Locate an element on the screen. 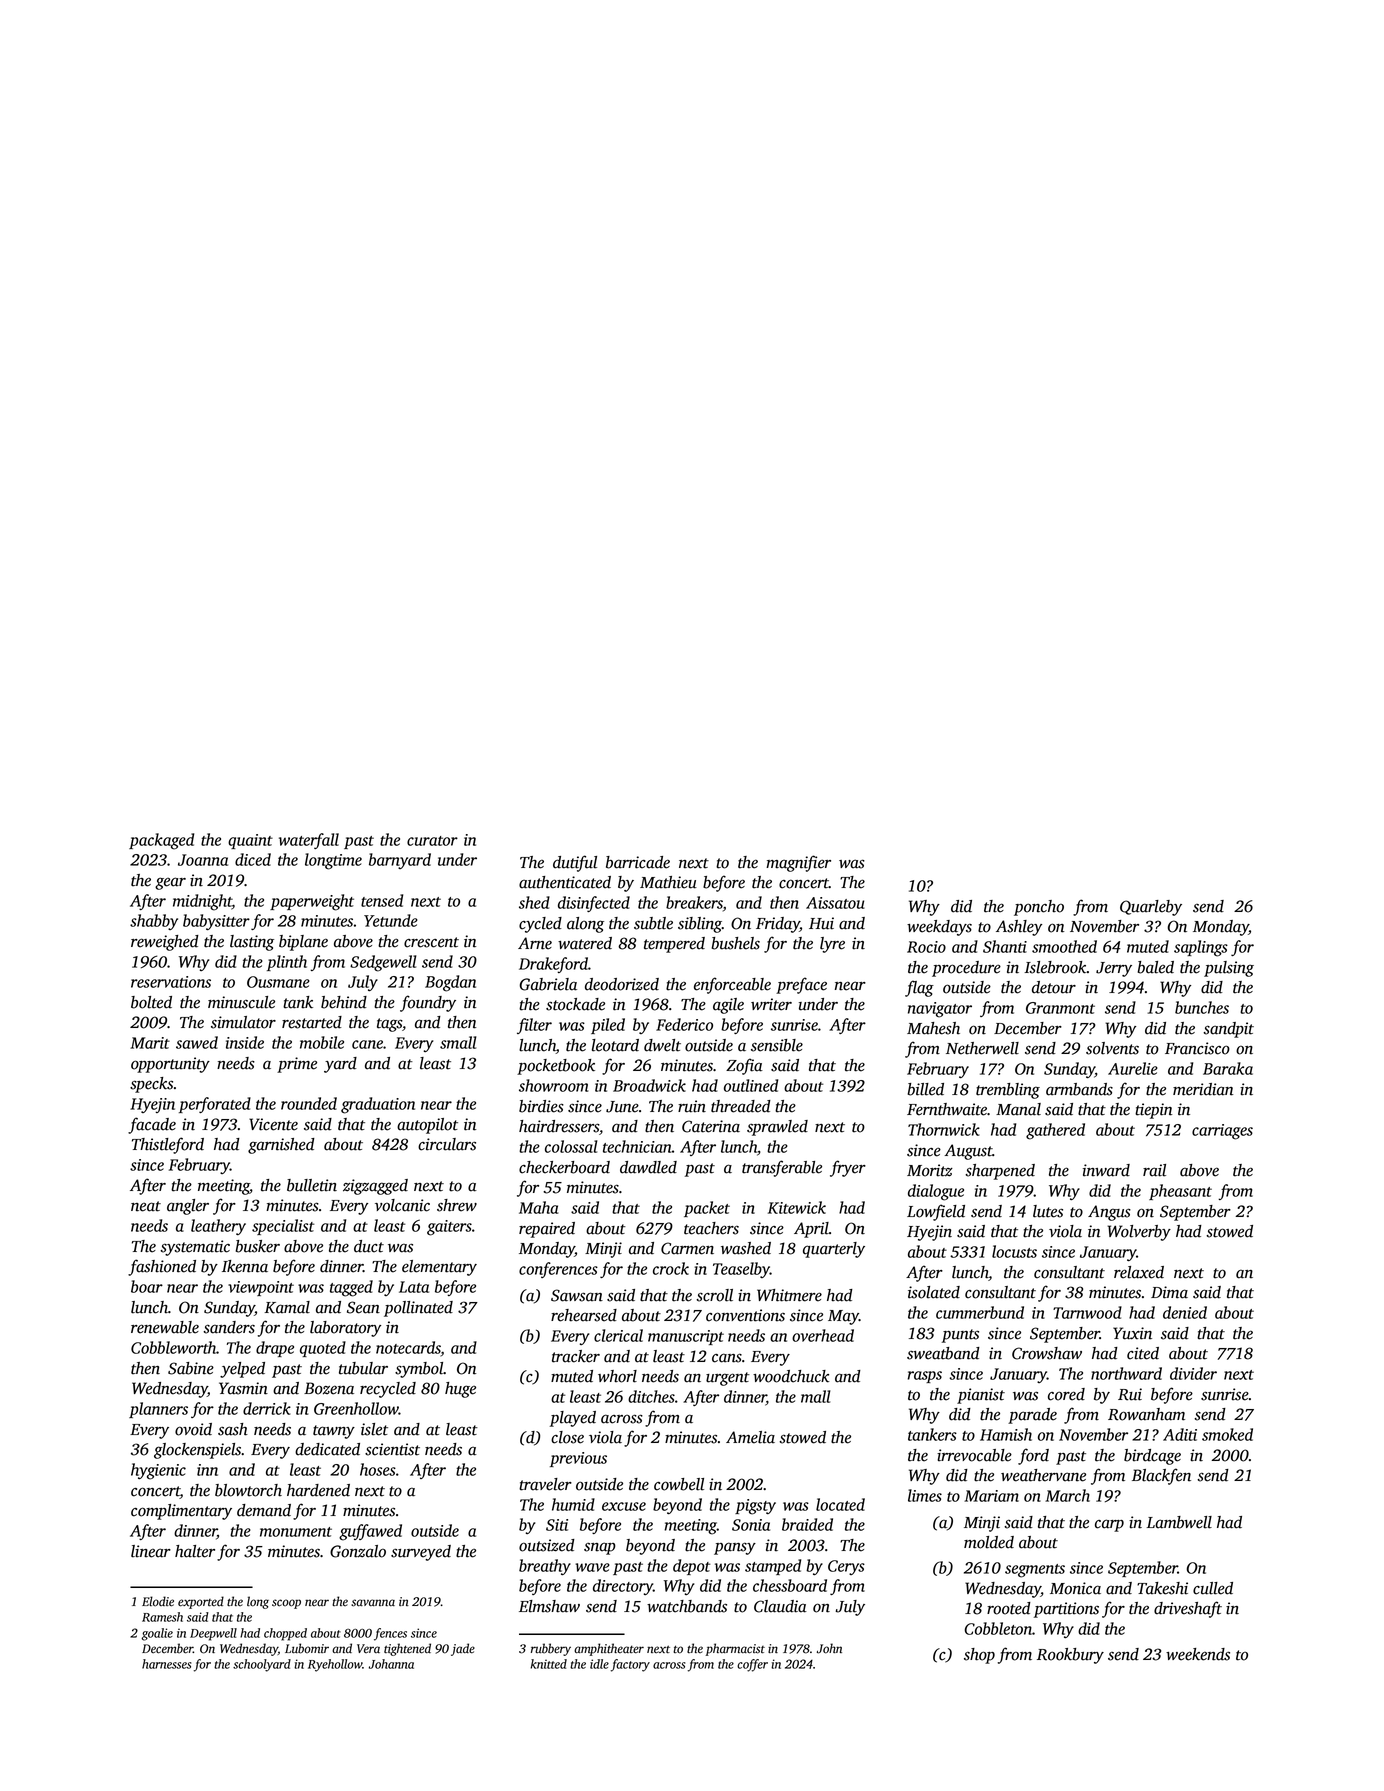 This screenshot has width=1384, height=1791. August is located at coordinates (968, 1152).
